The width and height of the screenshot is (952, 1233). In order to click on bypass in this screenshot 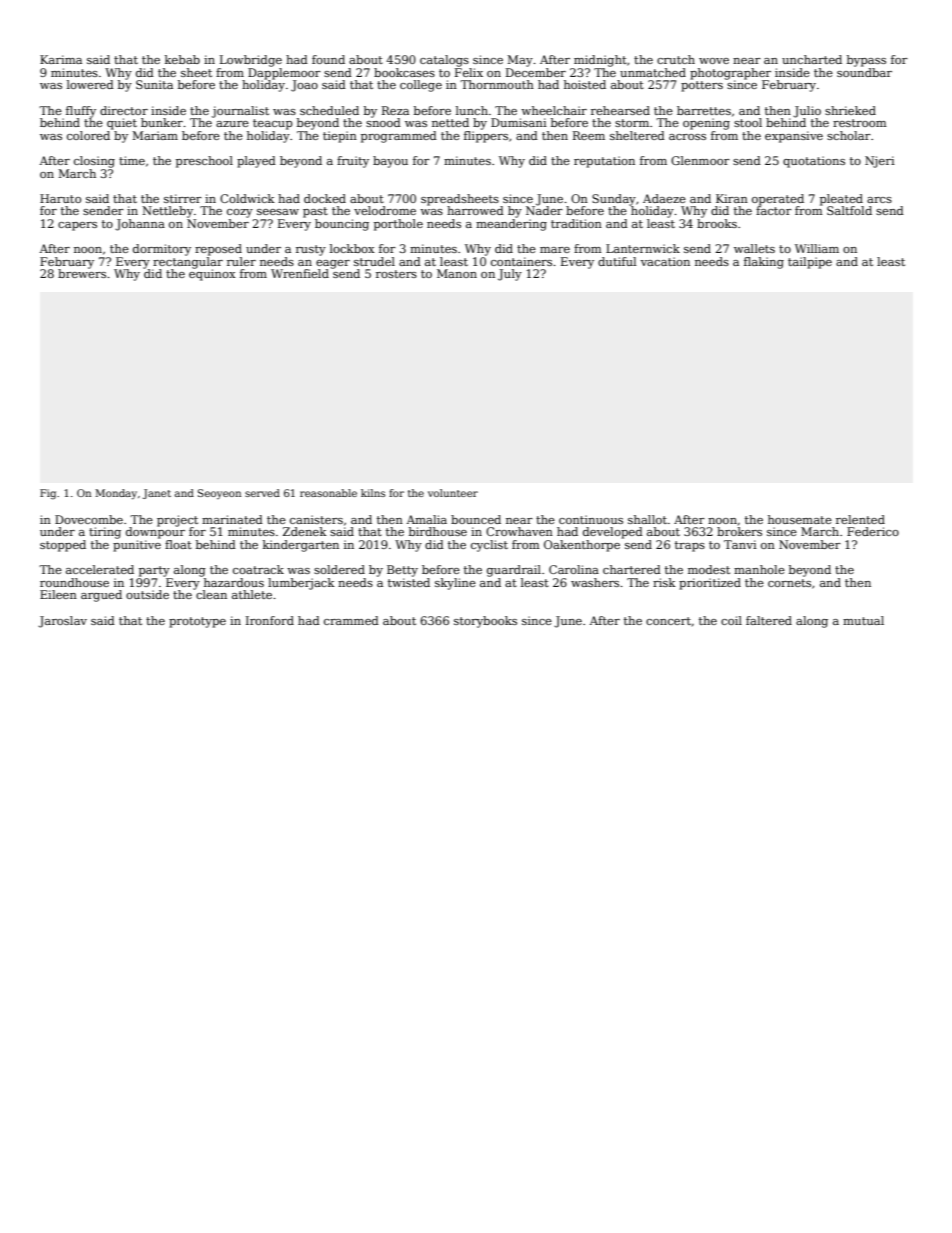, I will do `click(866, 61)`.
